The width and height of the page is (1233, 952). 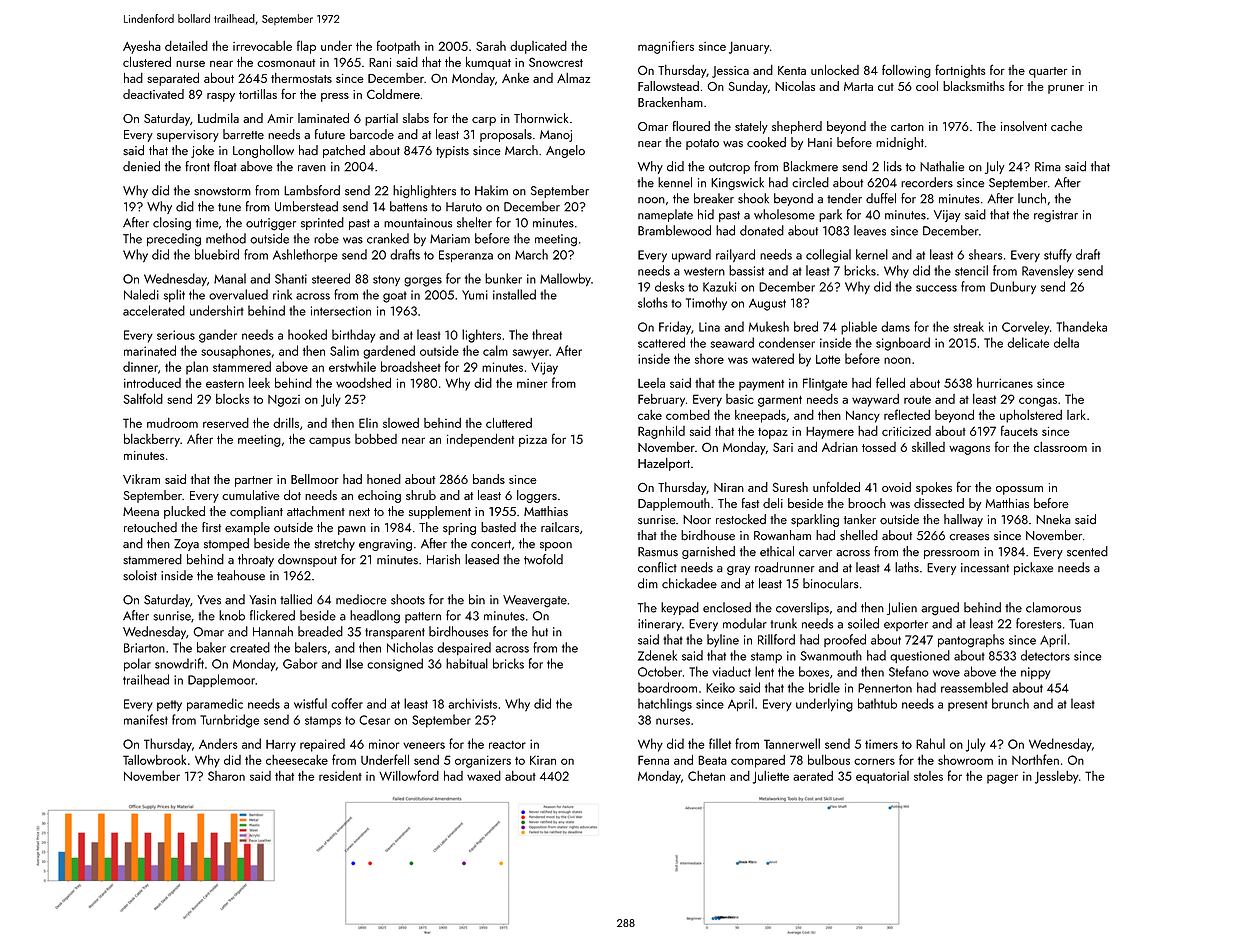 I want to click on waxed, so click(x=484, y=776).
